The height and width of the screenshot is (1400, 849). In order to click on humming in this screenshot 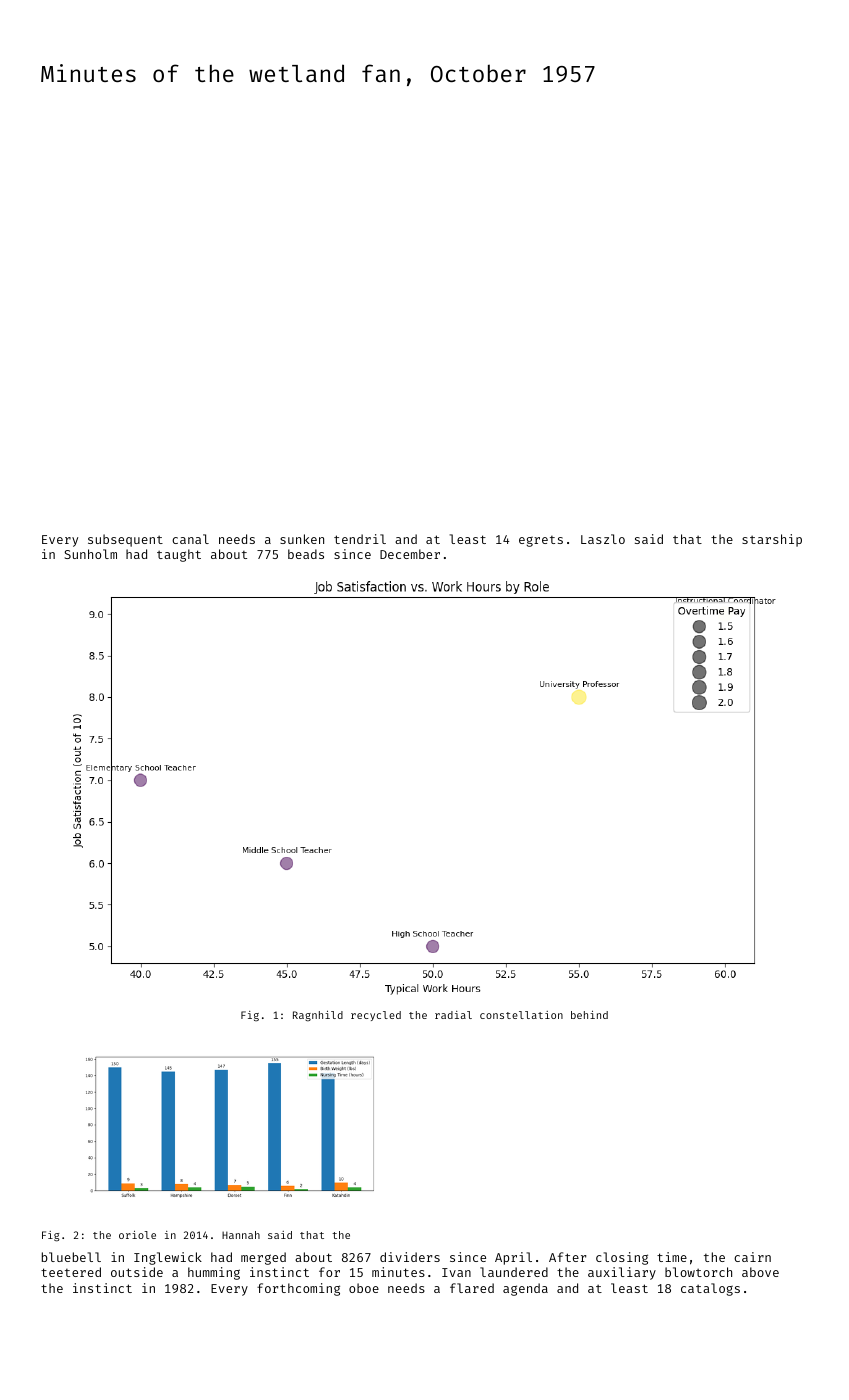, I will do `click(214, 1273)`.
